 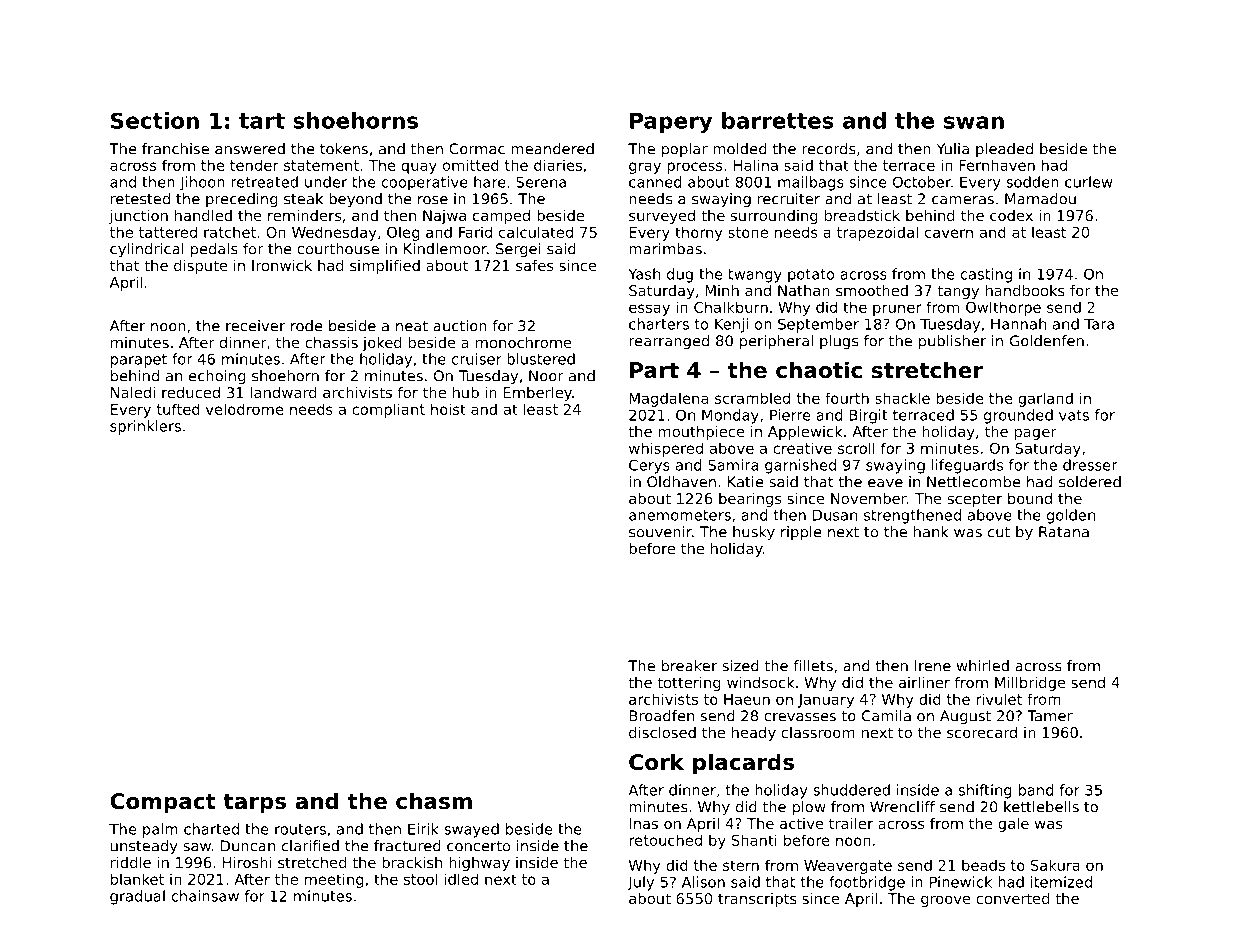 I want to click on Section, so click(x=155, y=120).
